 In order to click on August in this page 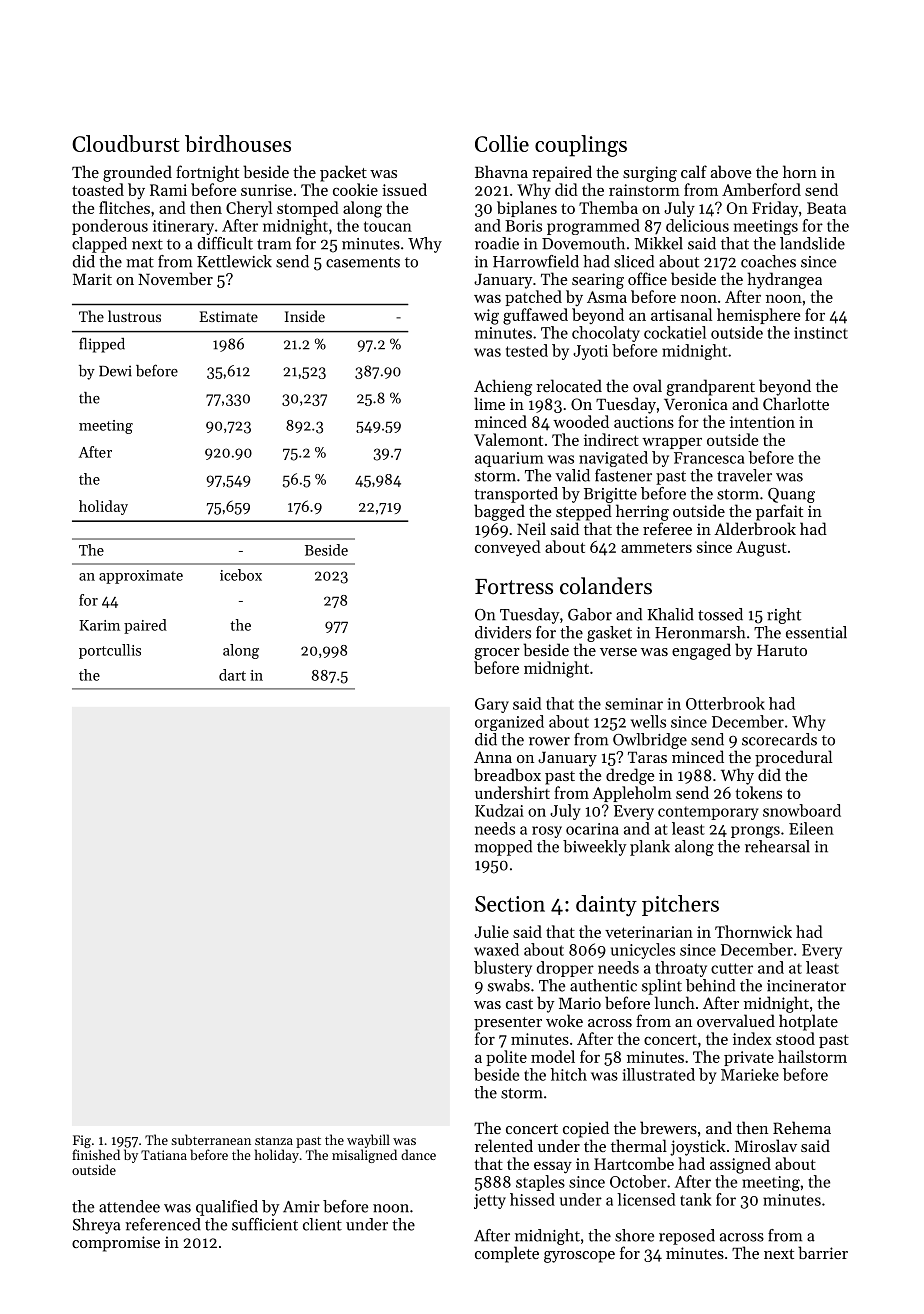, I will do `click(761, 549)`.
